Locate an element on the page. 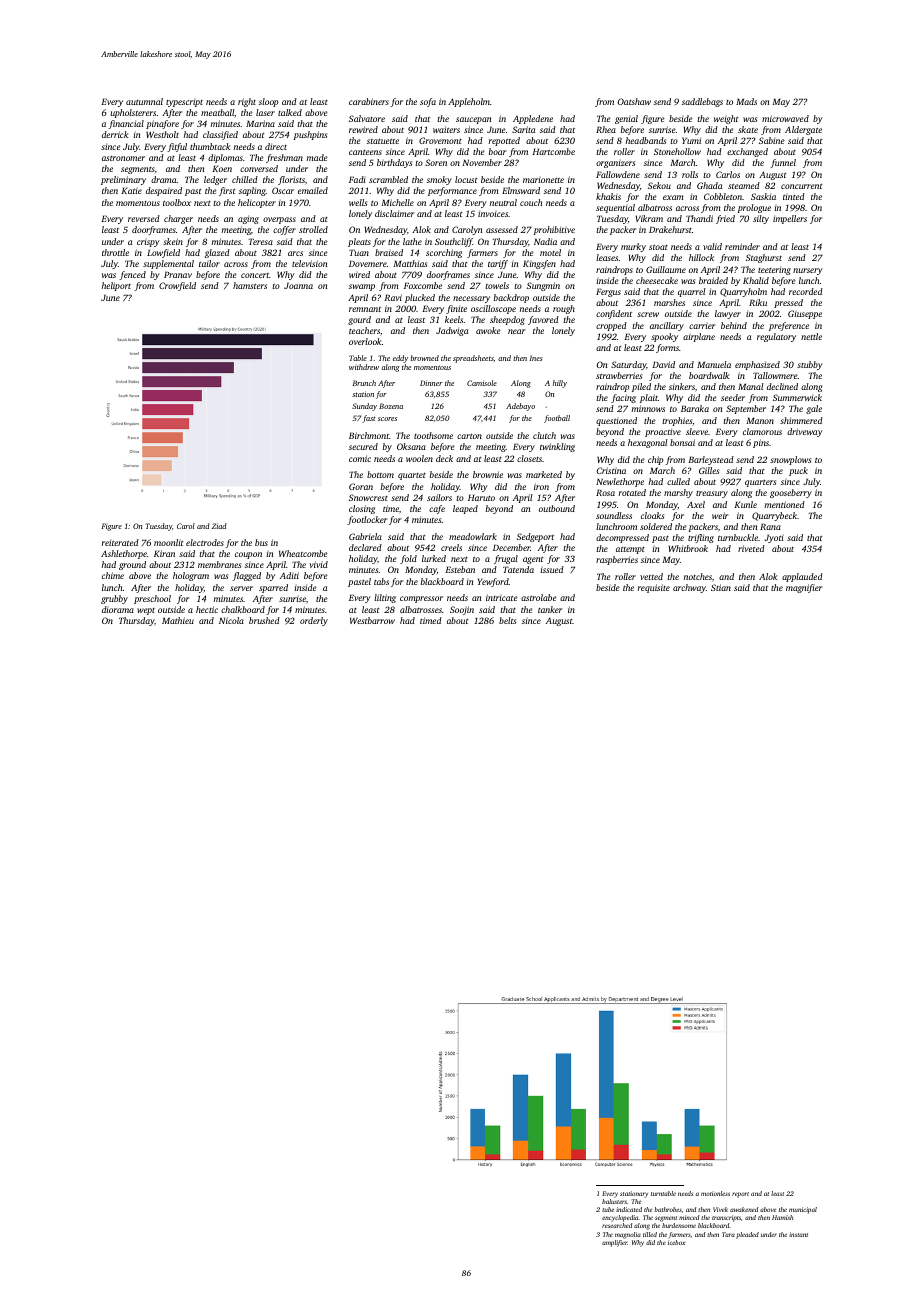  tube is located at coordinates (608, 1209).
